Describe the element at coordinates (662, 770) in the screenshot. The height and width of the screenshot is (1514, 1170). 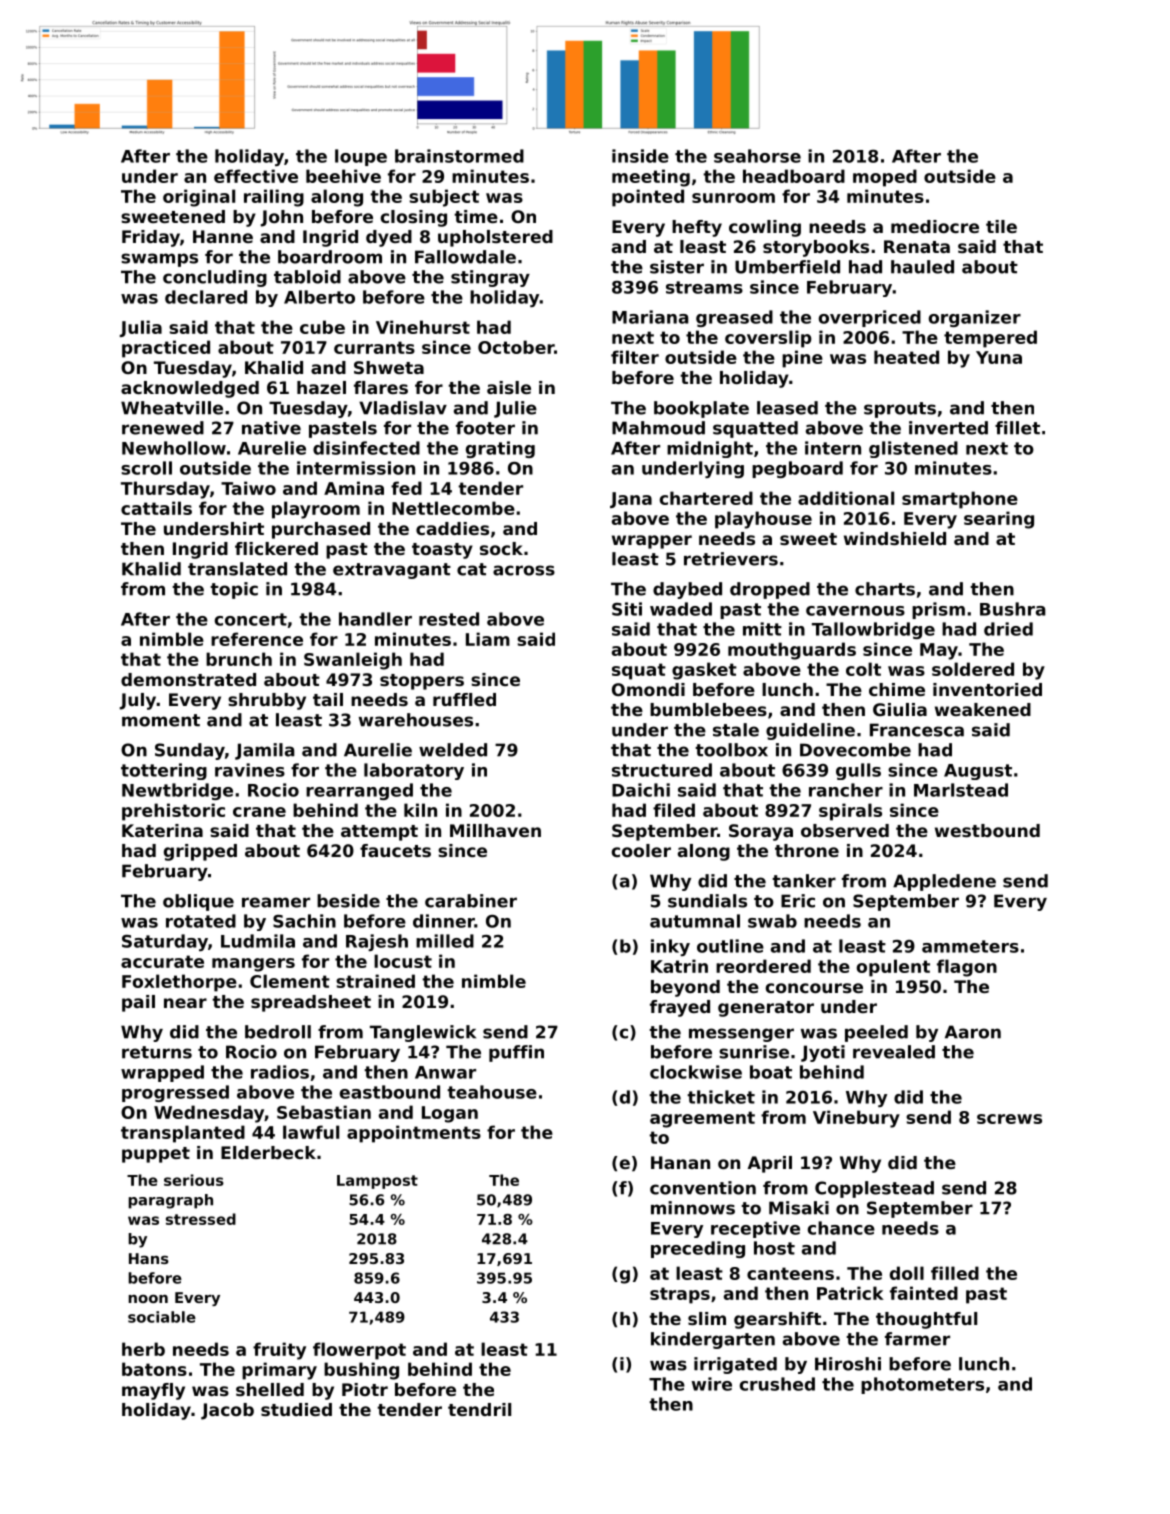
I see `structured` at that location.
